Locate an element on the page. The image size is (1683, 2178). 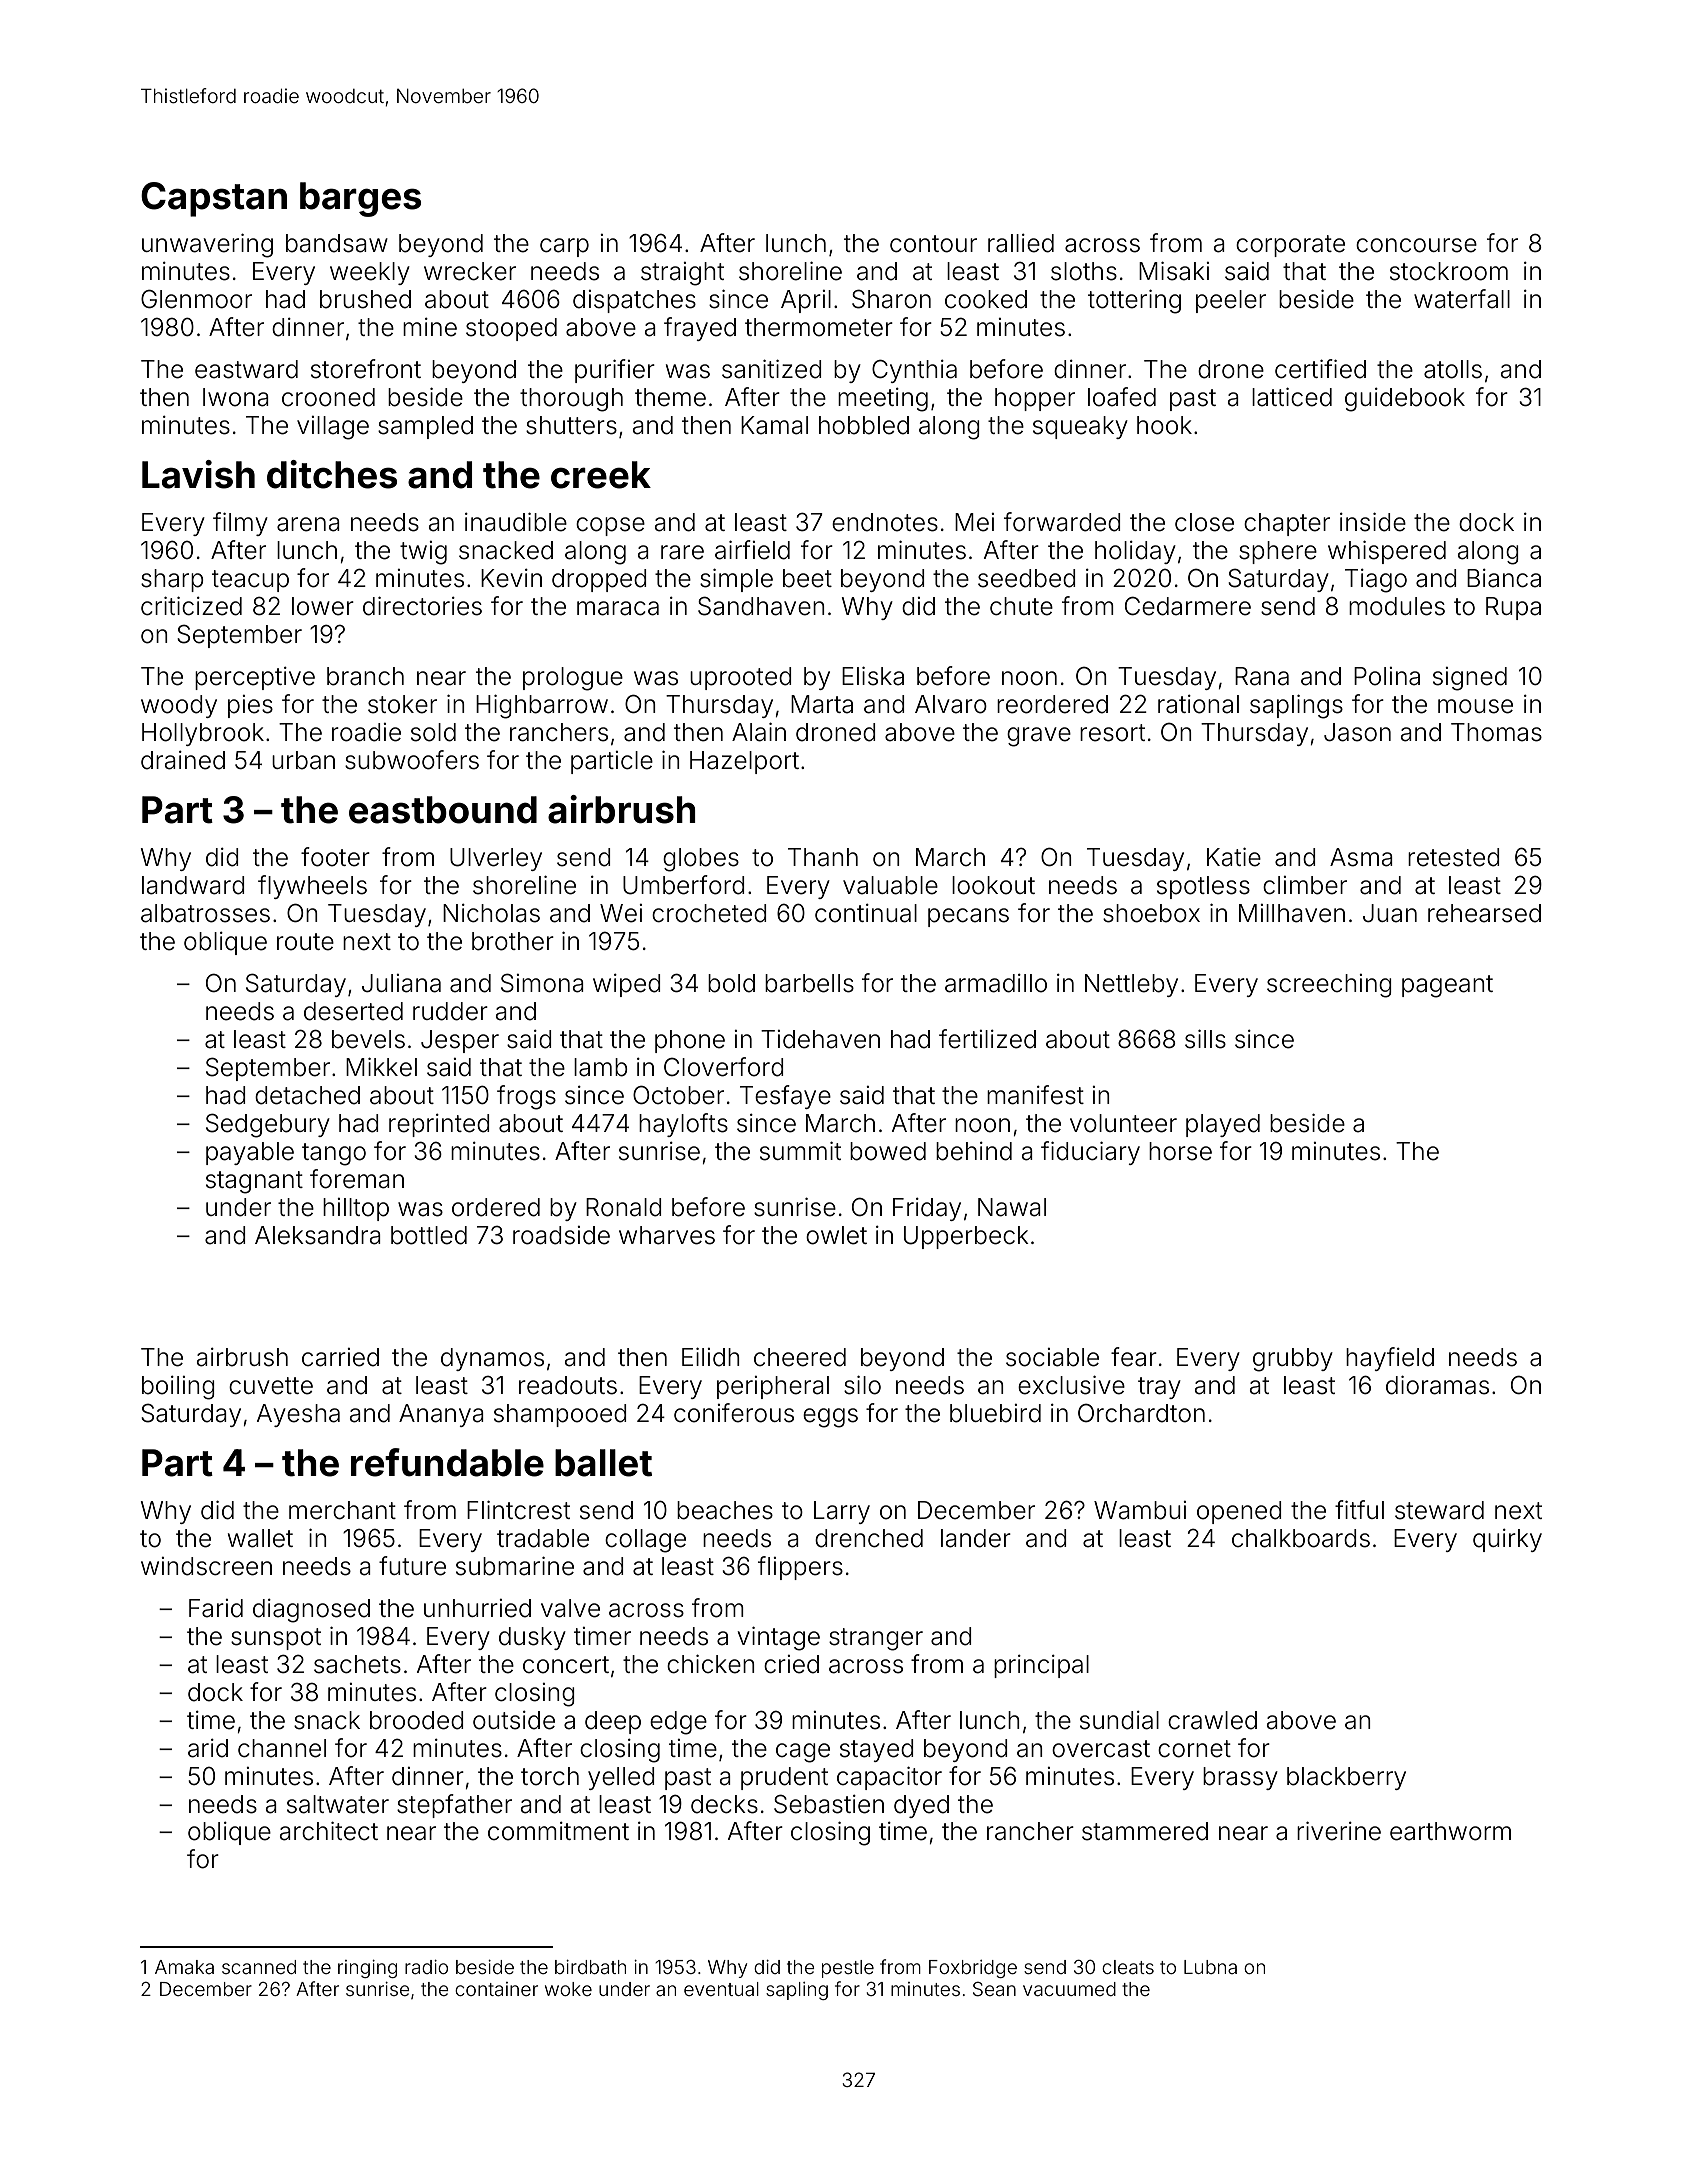
radio is located at coordinates (426, 1967).
